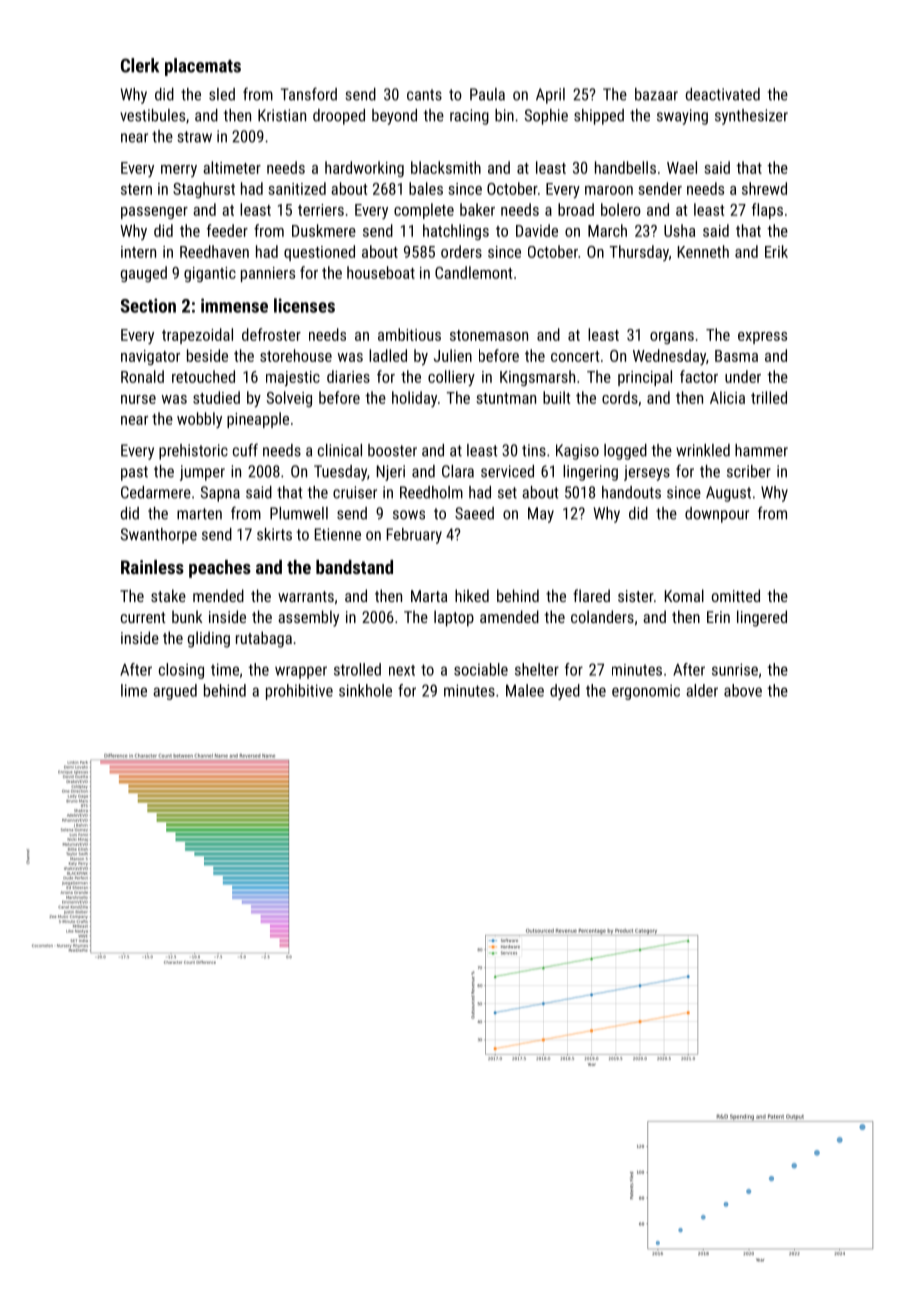  I want to click on placemats, so click(203, 67).
